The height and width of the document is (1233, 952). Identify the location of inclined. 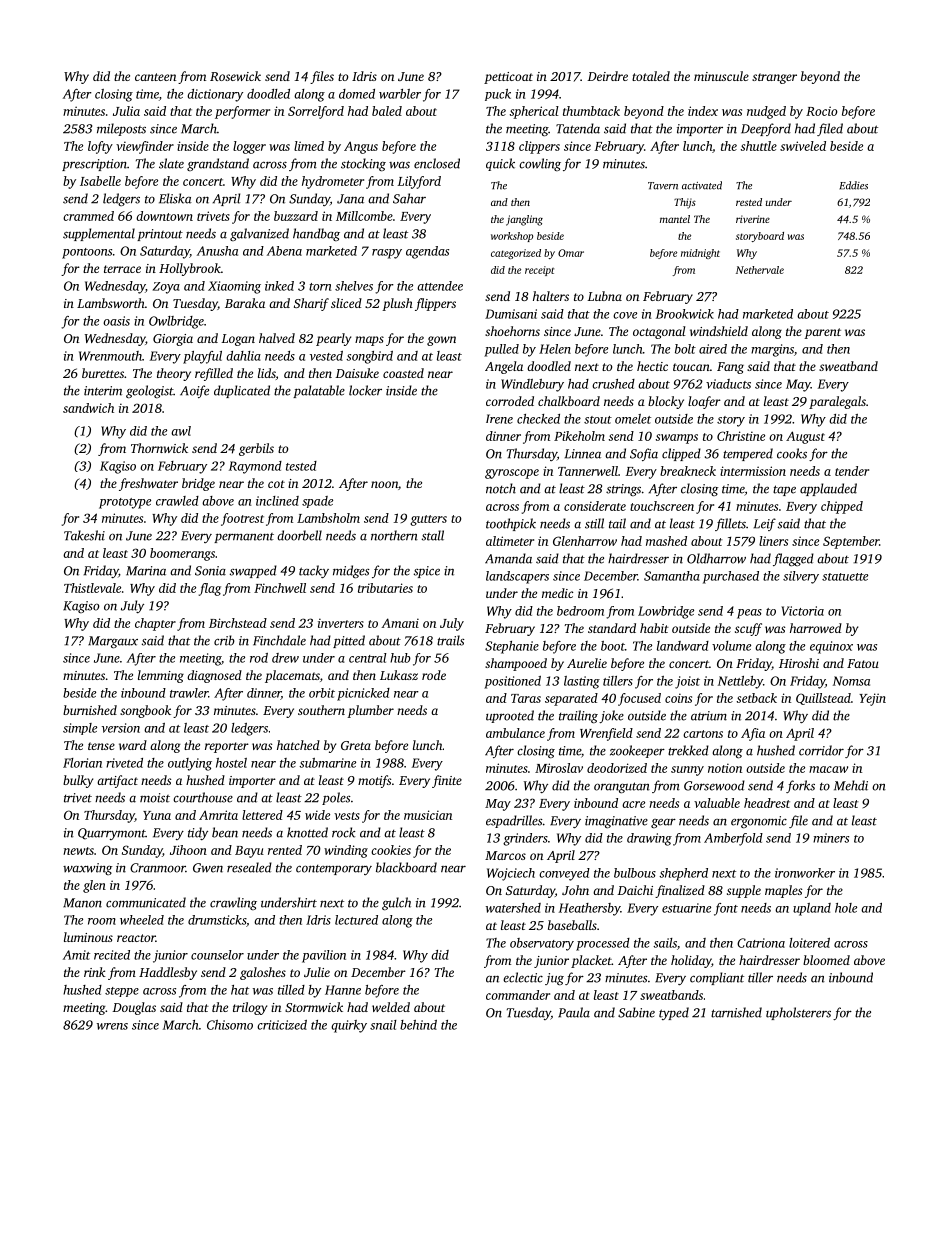
(277, 501).
